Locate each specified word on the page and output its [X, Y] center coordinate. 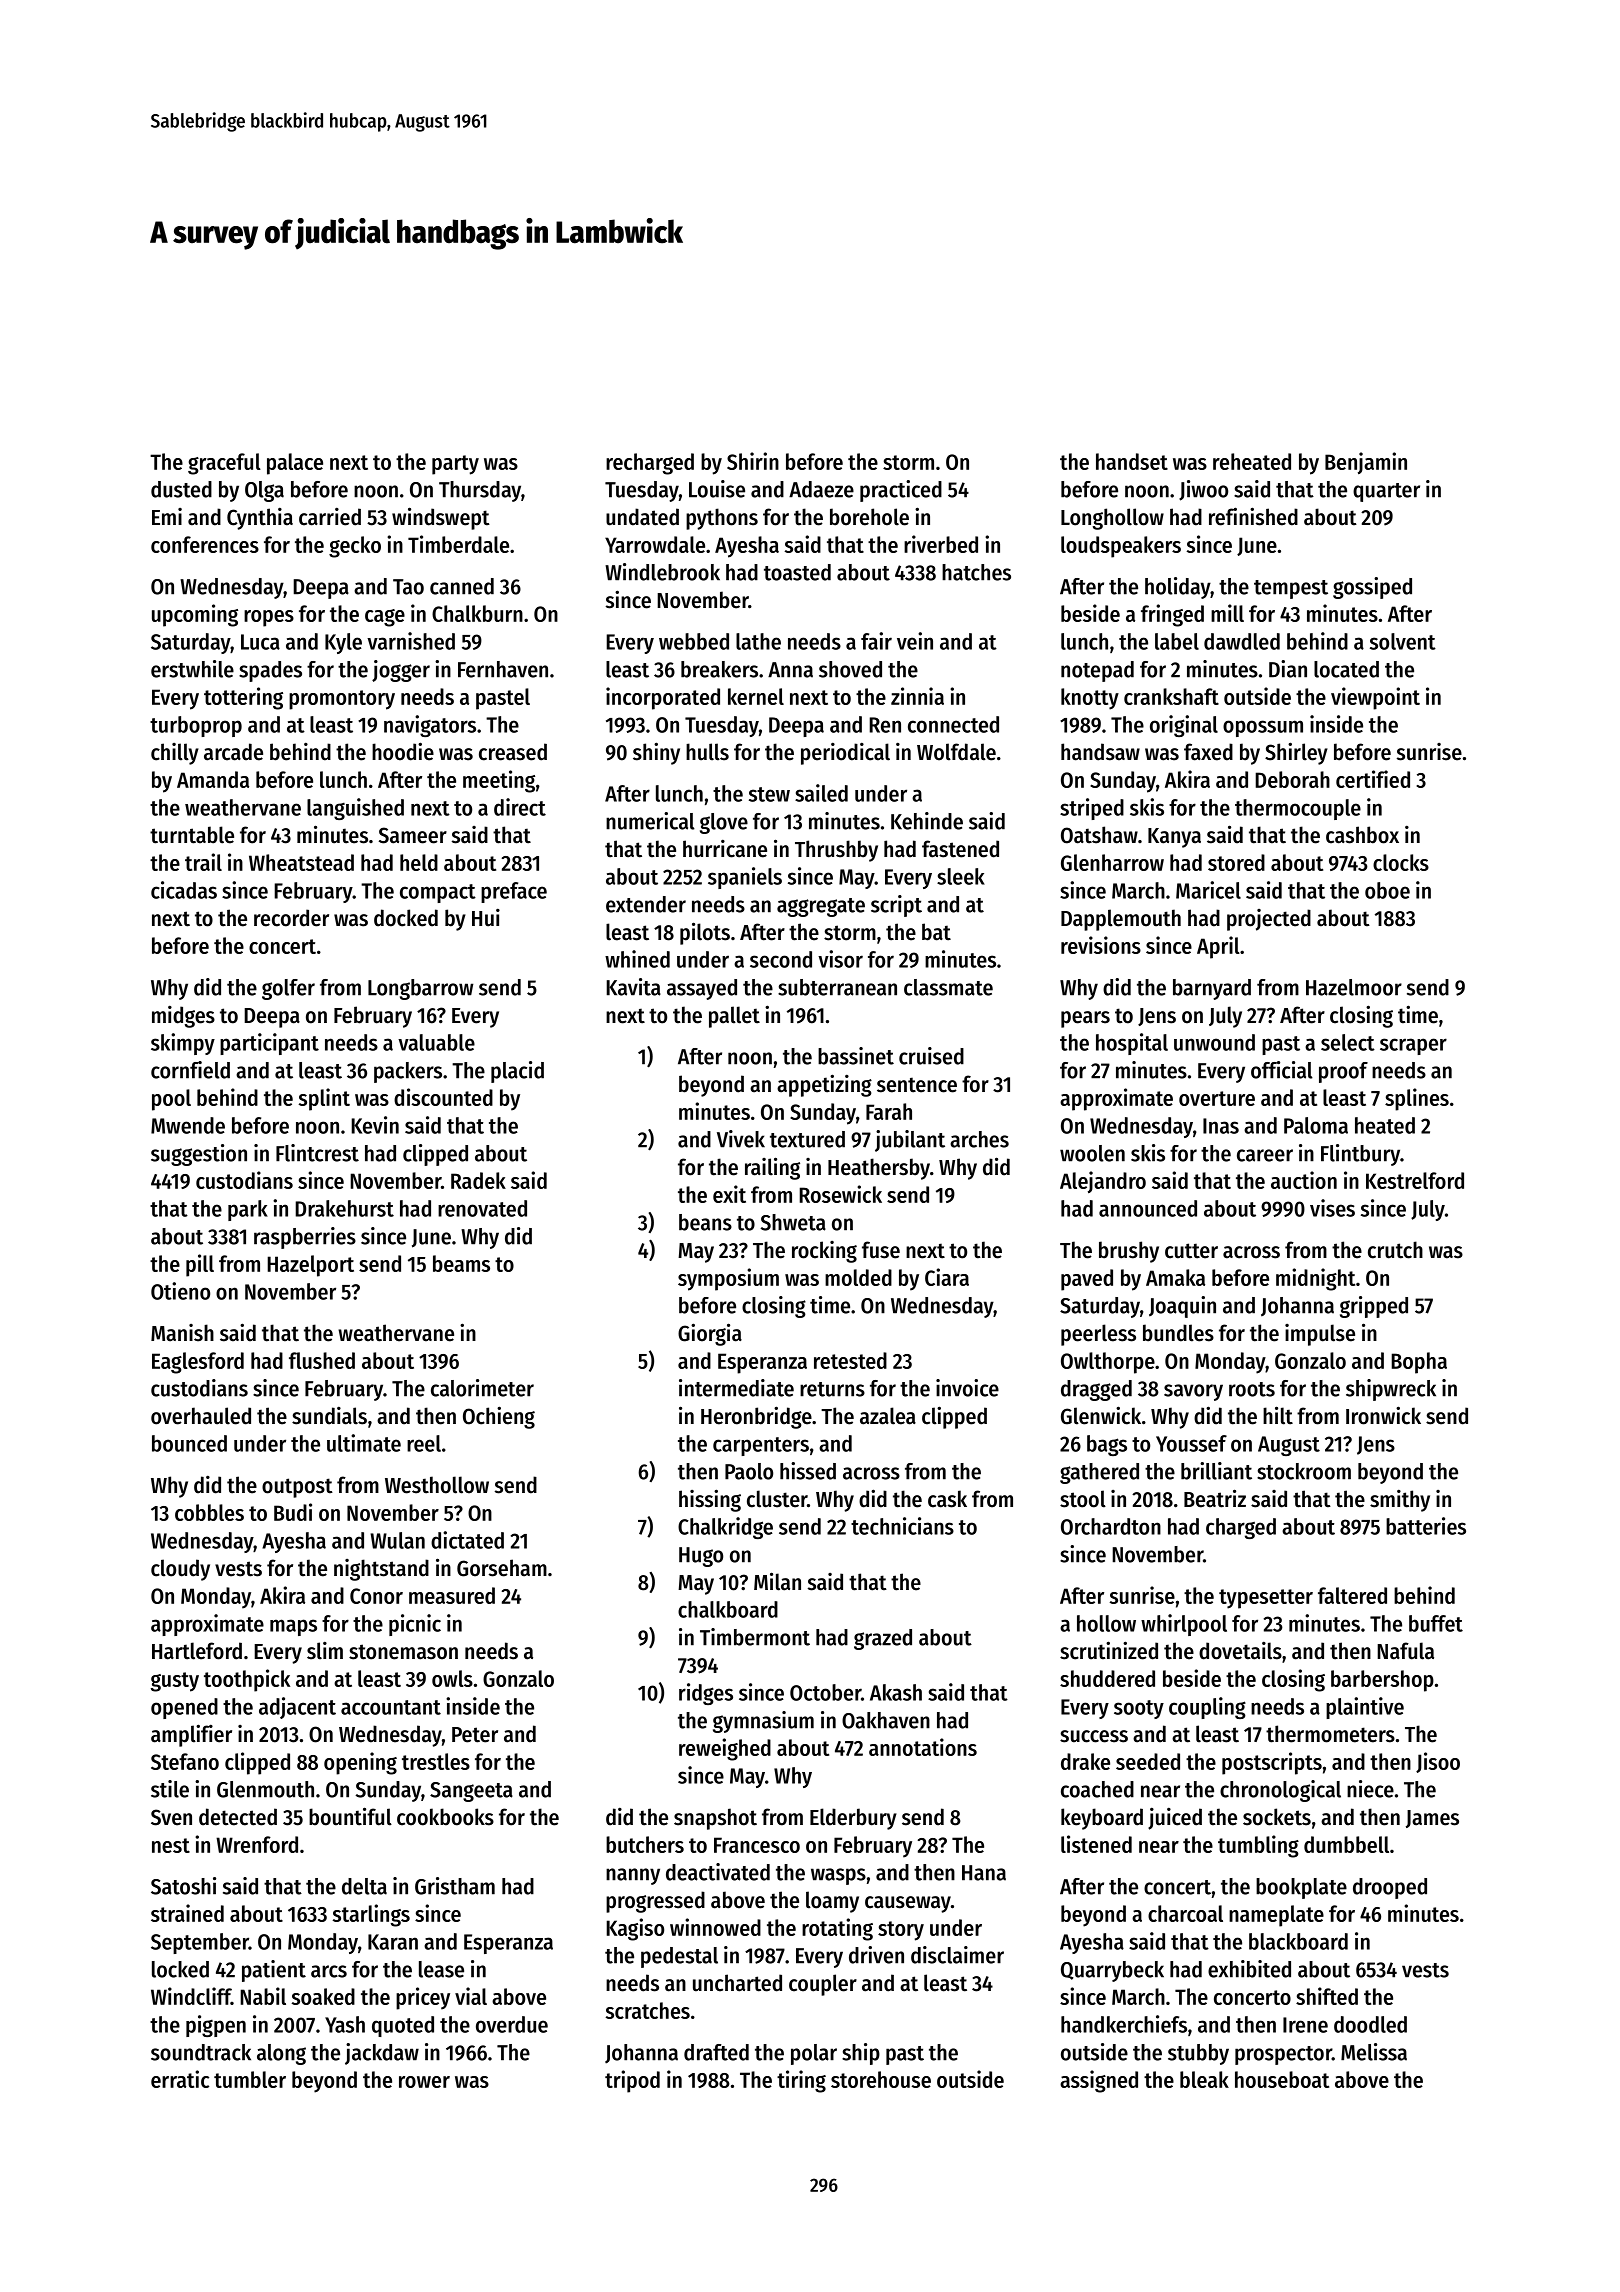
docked [406, 918]
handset [1132, 461]
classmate [948, 987]
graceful [224, 464]
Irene [1305, 2025]
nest [171, 1845]
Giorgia [710, 1334]
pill [200, 1265]
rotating [837, 1929]
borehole [869, 517]
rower [424, 2082]
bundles [1178, 1333]
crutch [1395, 1250]
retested [850, 1360]
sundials [329, 1416]
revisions [1101, 945]
